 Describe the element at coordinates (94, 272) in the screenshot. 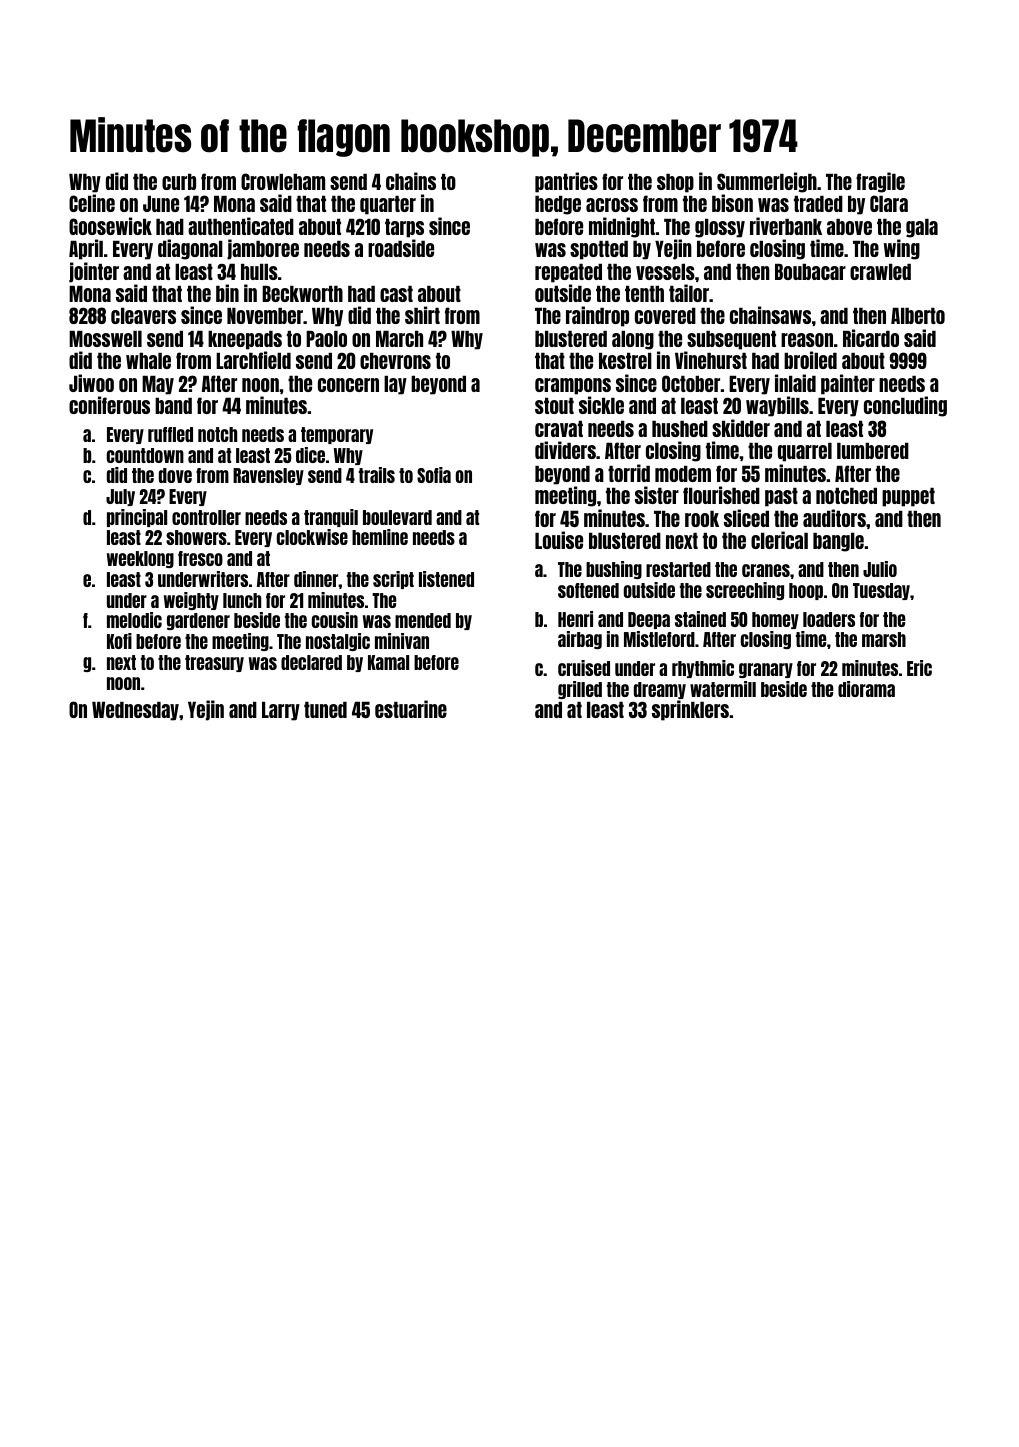

I see `jointer` at that location.
